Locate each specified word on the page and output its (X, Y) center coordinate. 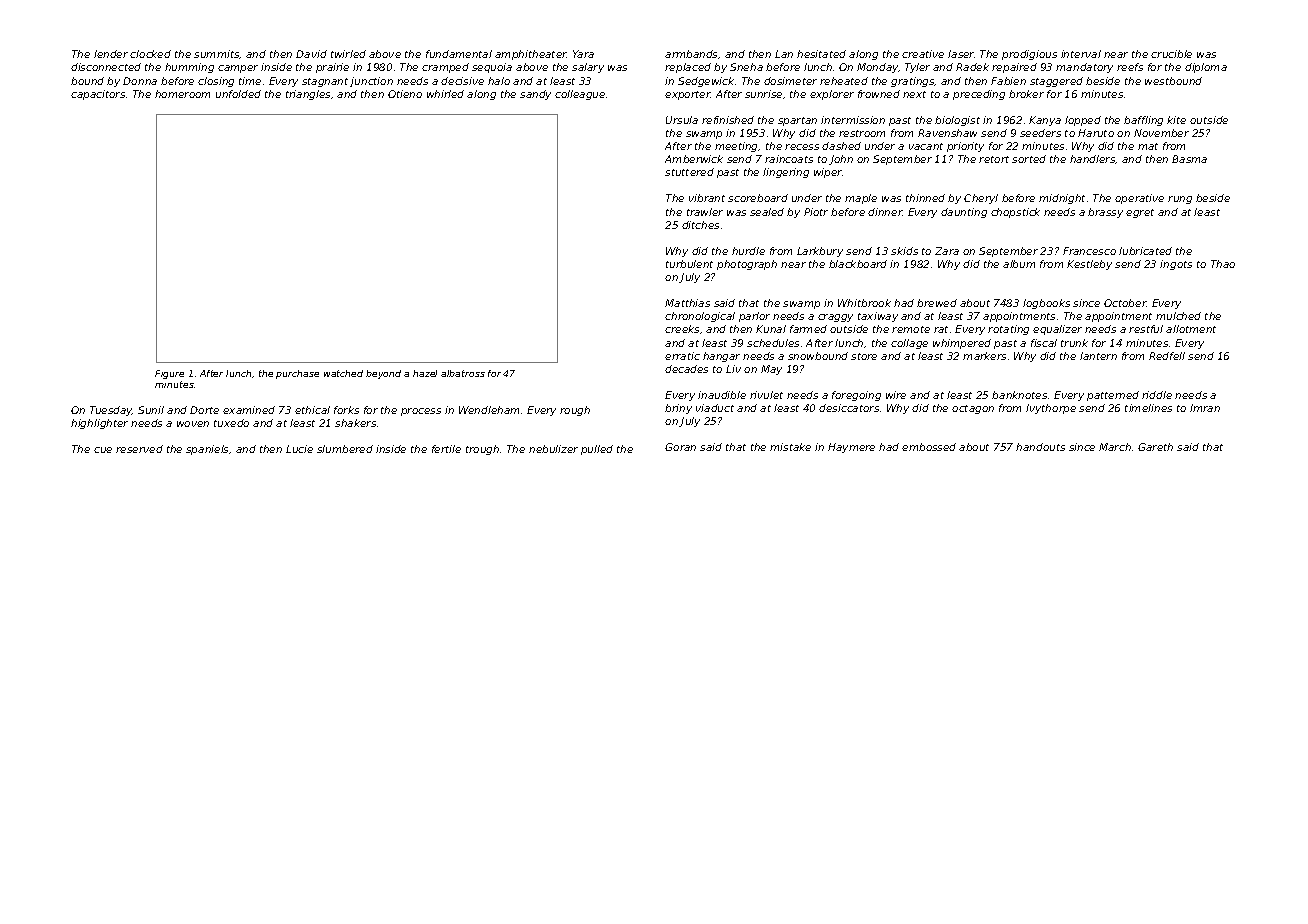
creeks (682, 329)
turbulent (689, 264)
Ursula (682, 120)
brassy (1105, 213)
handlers (1093, 159)
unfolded (238, 94)
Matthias (687, 303)
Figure (169, 374)
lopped (1083, 121)
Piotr (816, 212)
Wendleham (489, 410)
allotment (1191, 329)
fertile (446, 449)
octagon (973, 409)
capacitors (98, 95)
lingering (786, 173)
